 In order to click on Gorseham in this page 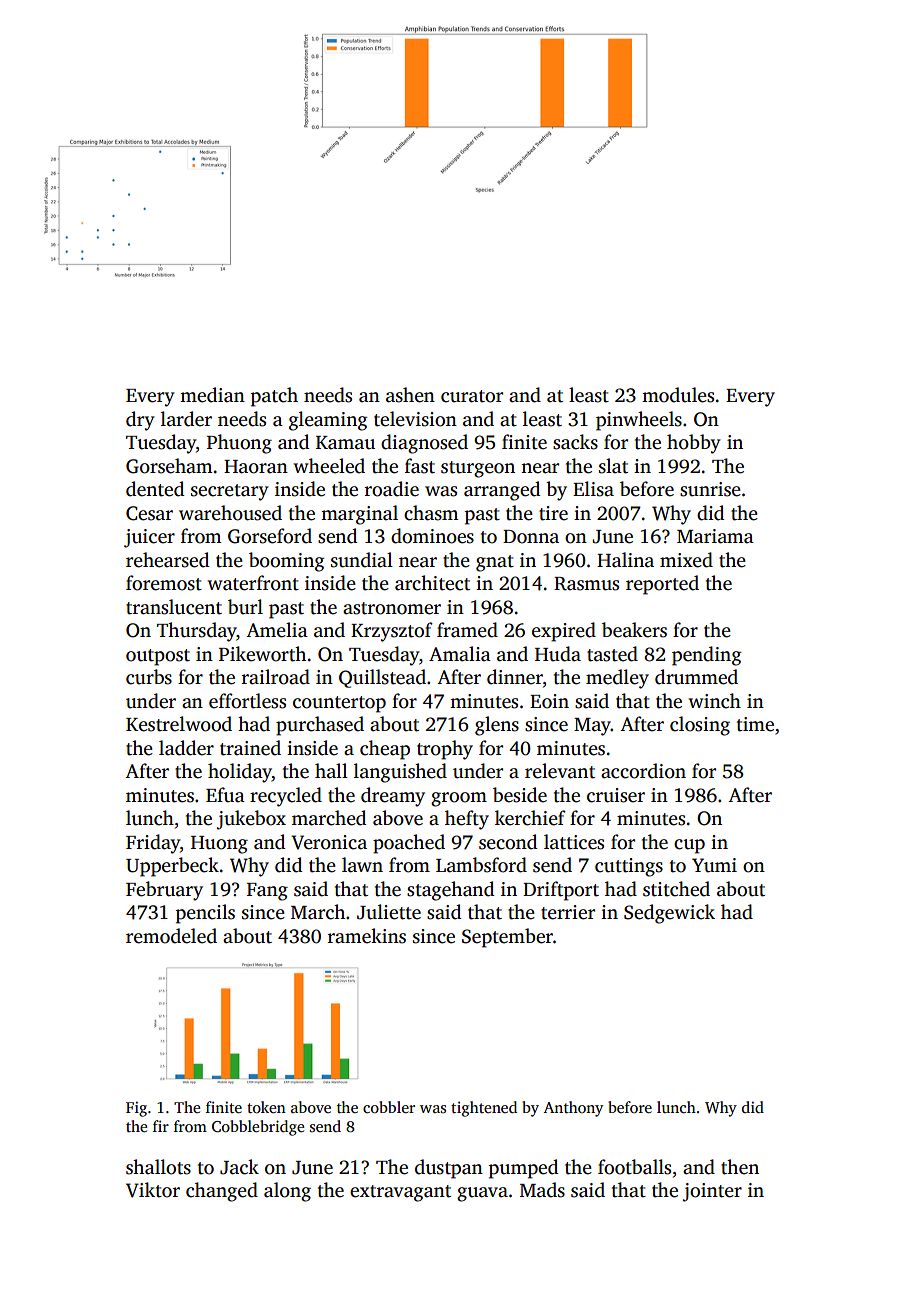, I will do `click(169, 466)`.
